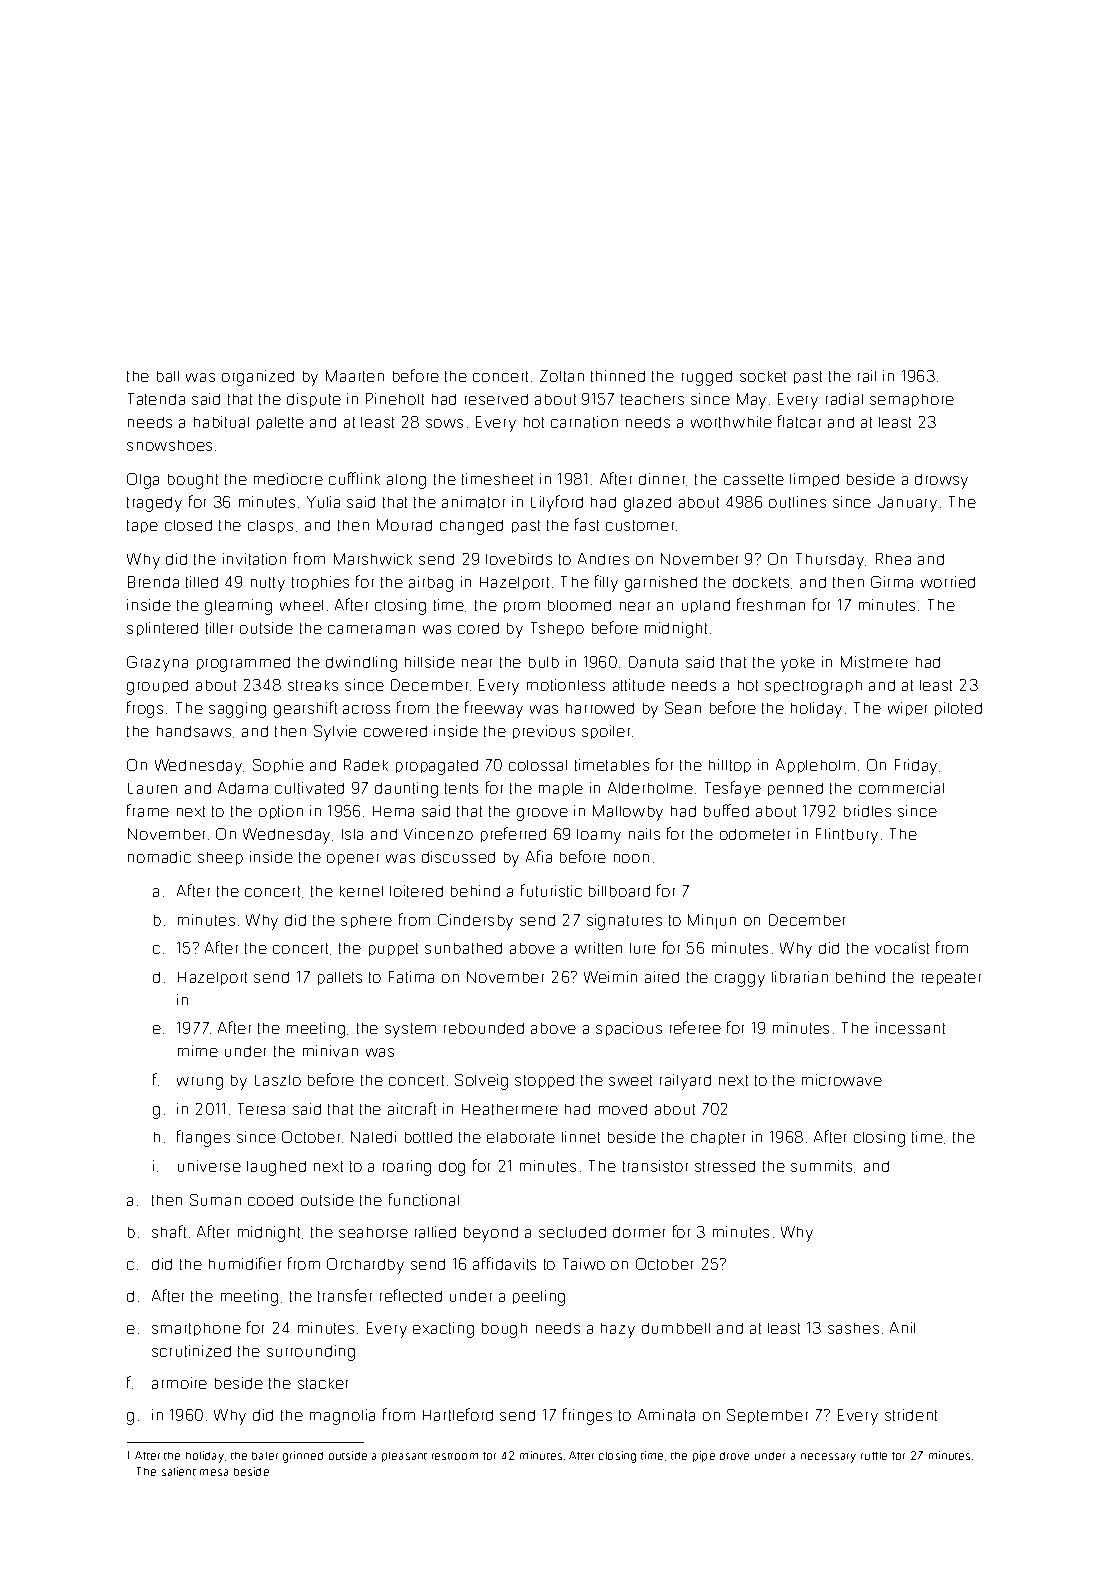 The height and width of the screenshot is (1575, 1114). What do you see at coordinates (475, 922) in the screenshot?
I see `Cindersby` at bounding box center [475, 922].
